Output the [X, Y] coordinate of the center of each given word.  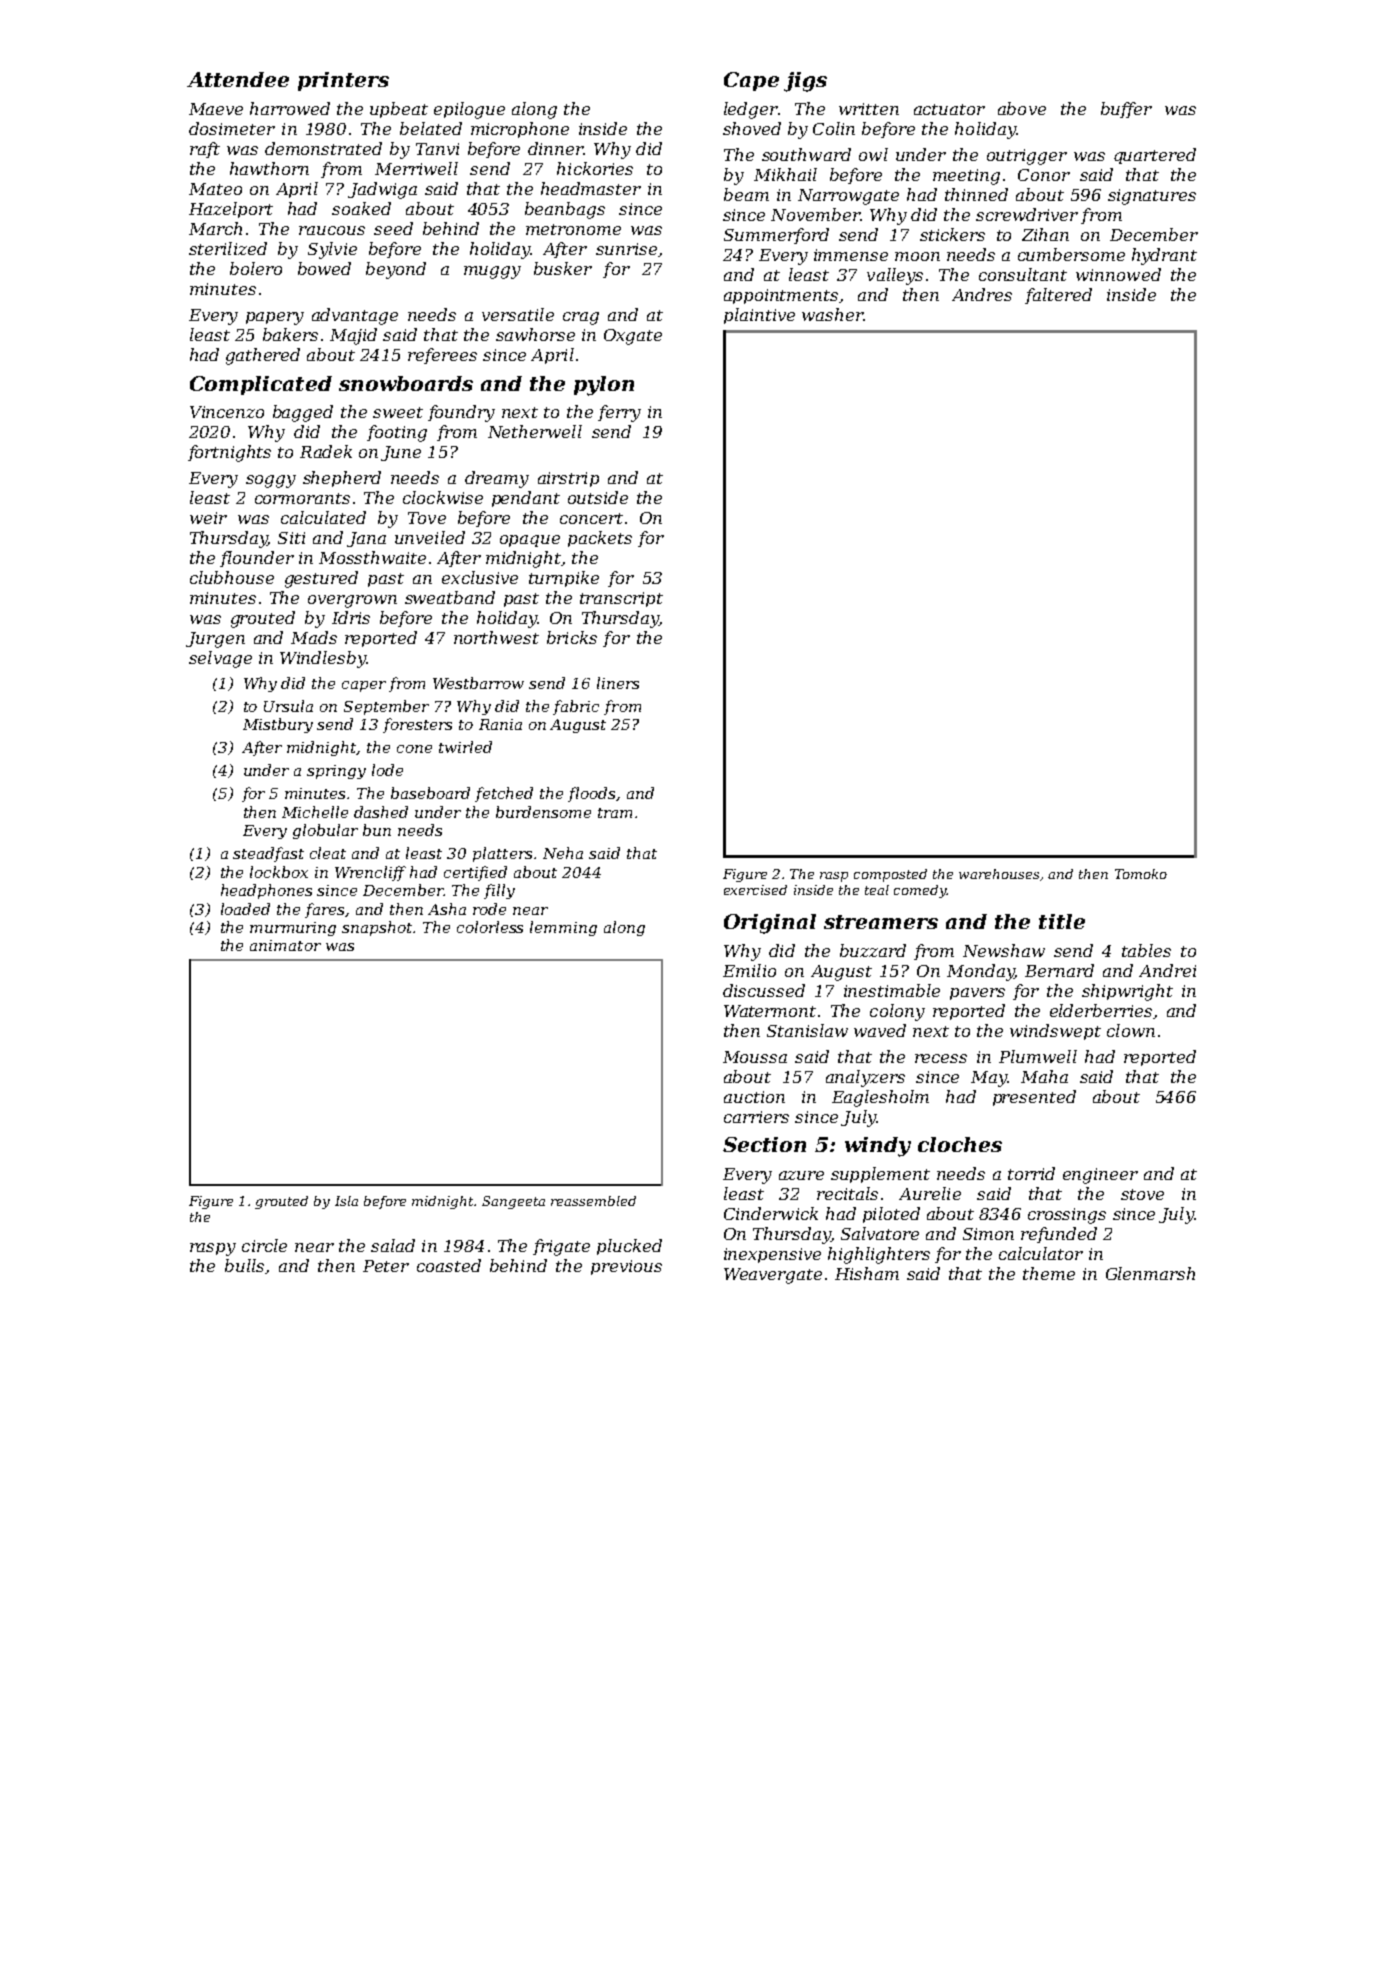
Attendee [238, 79]
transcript [621, 599]
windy [878, 1147]
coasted [449, 1265]
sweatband [450, 597]
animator [285, 945]
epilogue [469, 110]
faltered [1058, 296]
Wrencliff [370, 873]
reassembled [593, 1201]
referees [442, 356]
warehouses [999, 874]
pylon [604, 386]
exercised [755, 890]
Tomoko [1141, 874]
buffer [1126, 110]
